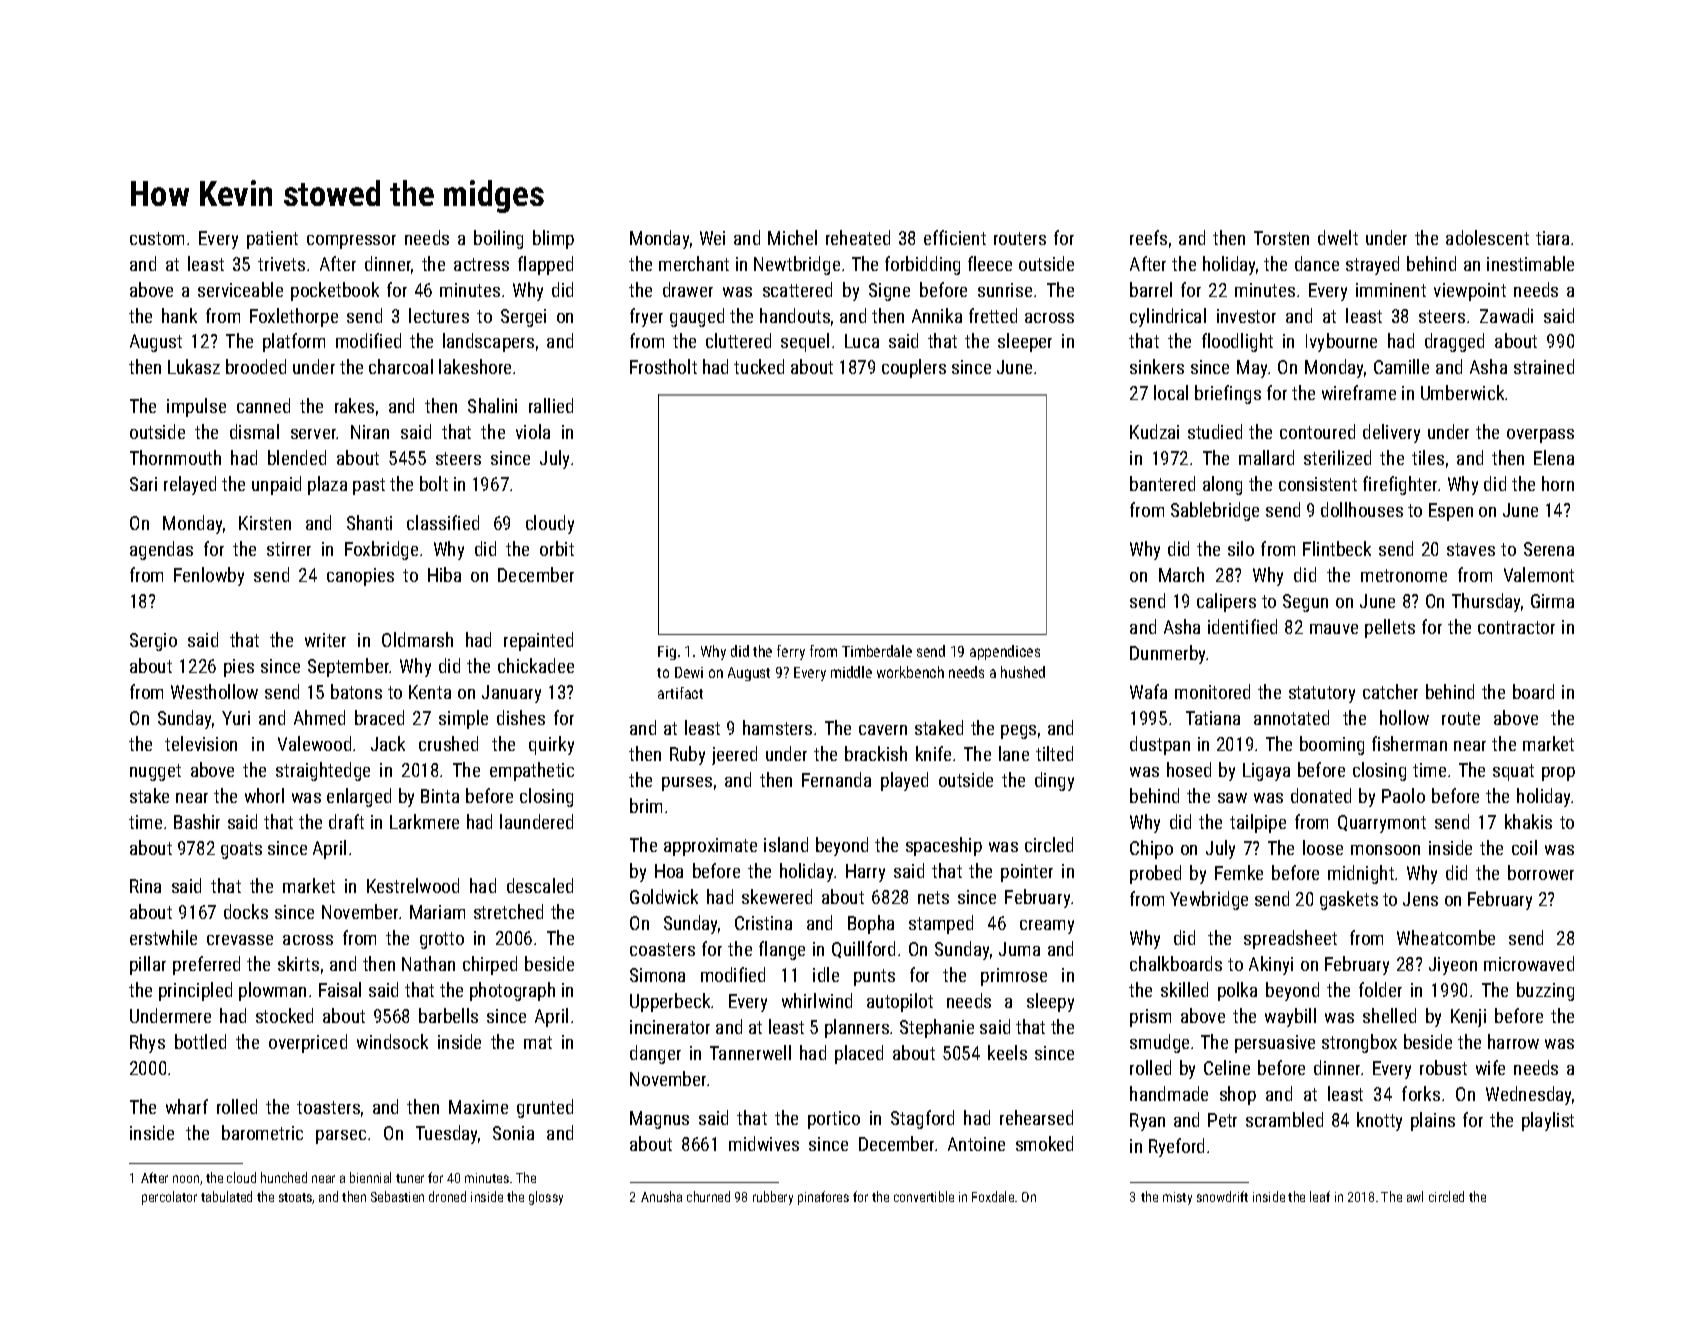 The image size is (1705, 1317). I want to click on Michel, so click(792, 237).
